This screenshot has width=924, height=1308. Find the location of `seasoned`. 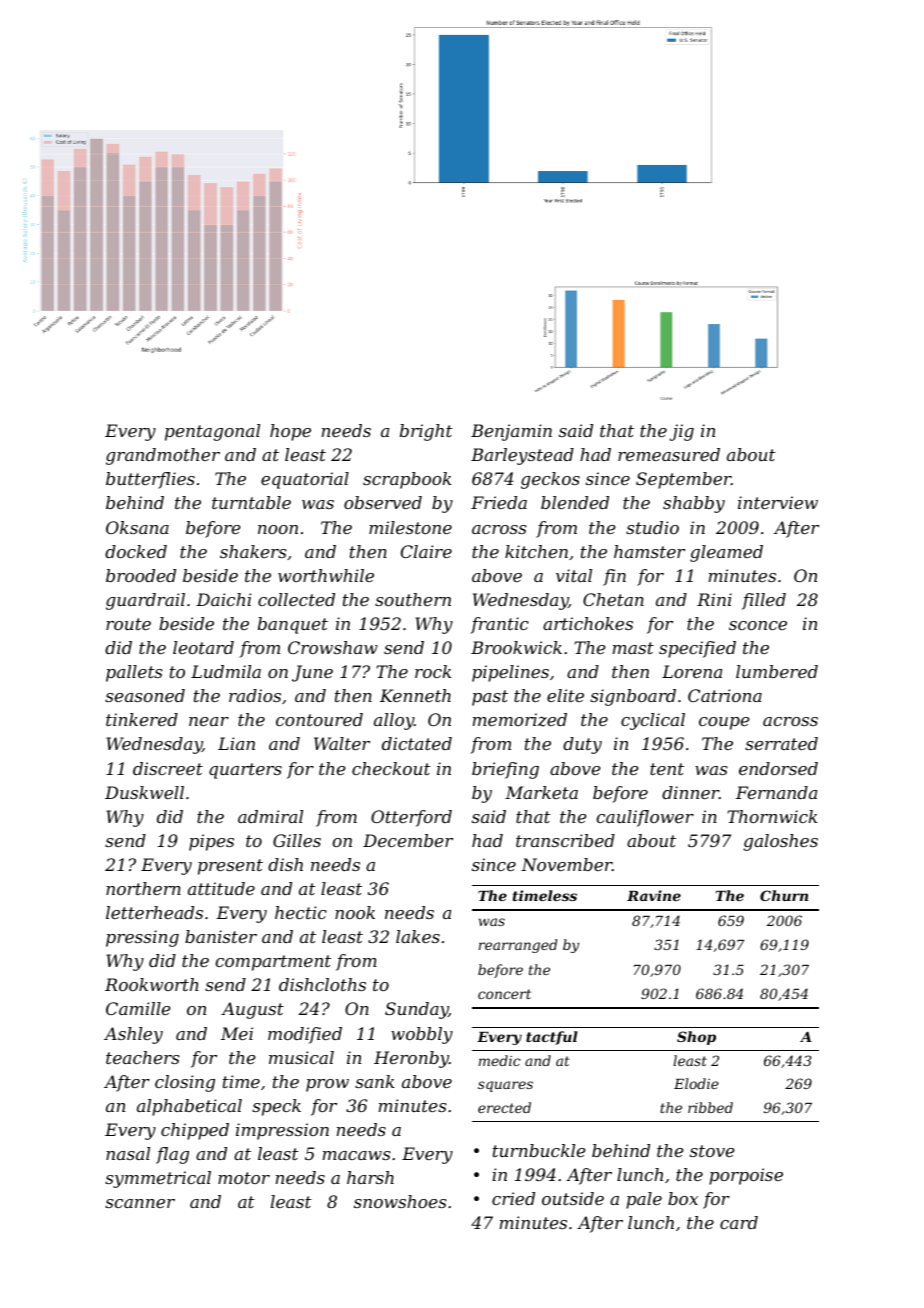

seasoned is located at coordinates (145, 695).
